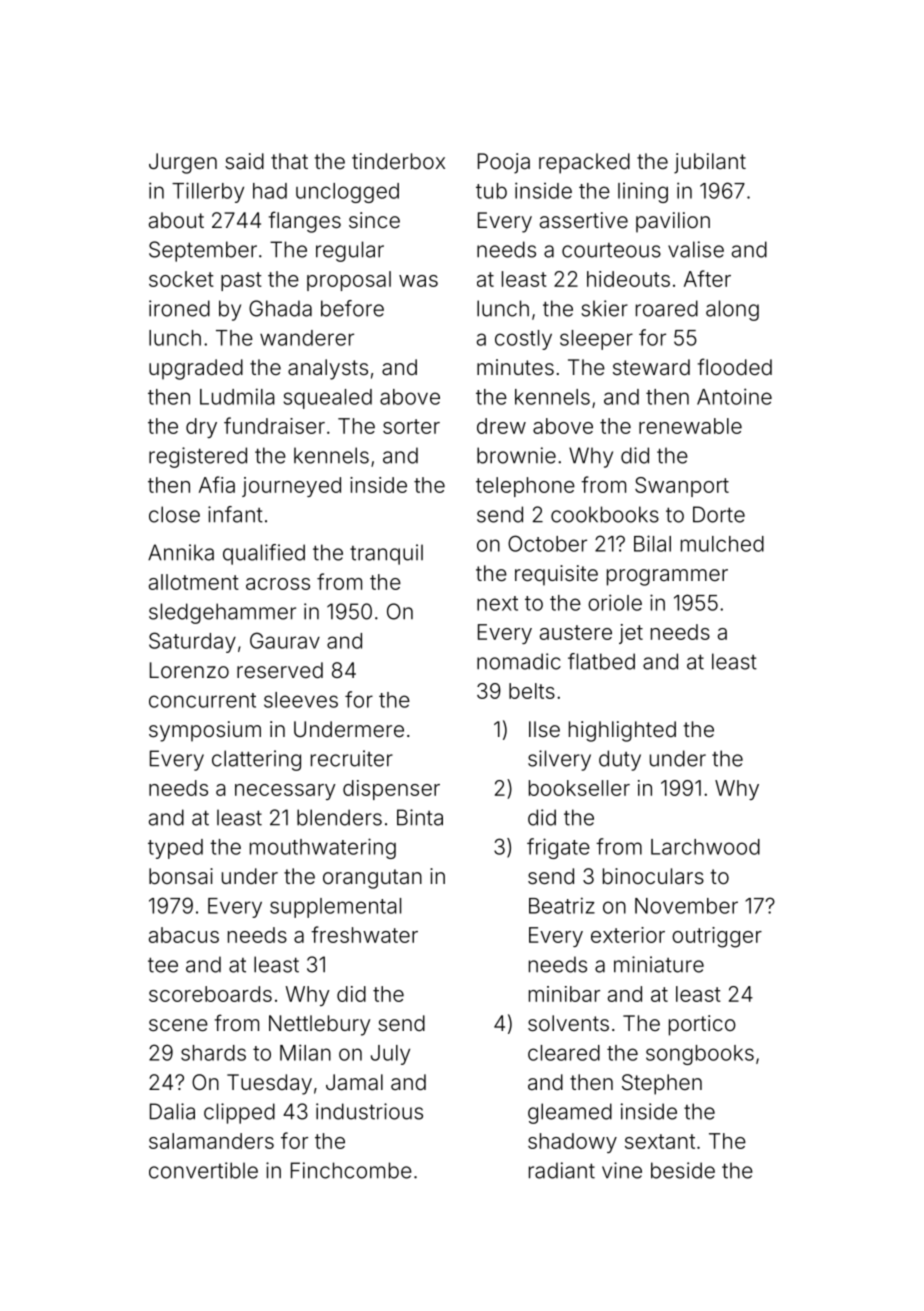 The width and height of the document is (924, 1311). I want to click on tub, so click(491, 191).
